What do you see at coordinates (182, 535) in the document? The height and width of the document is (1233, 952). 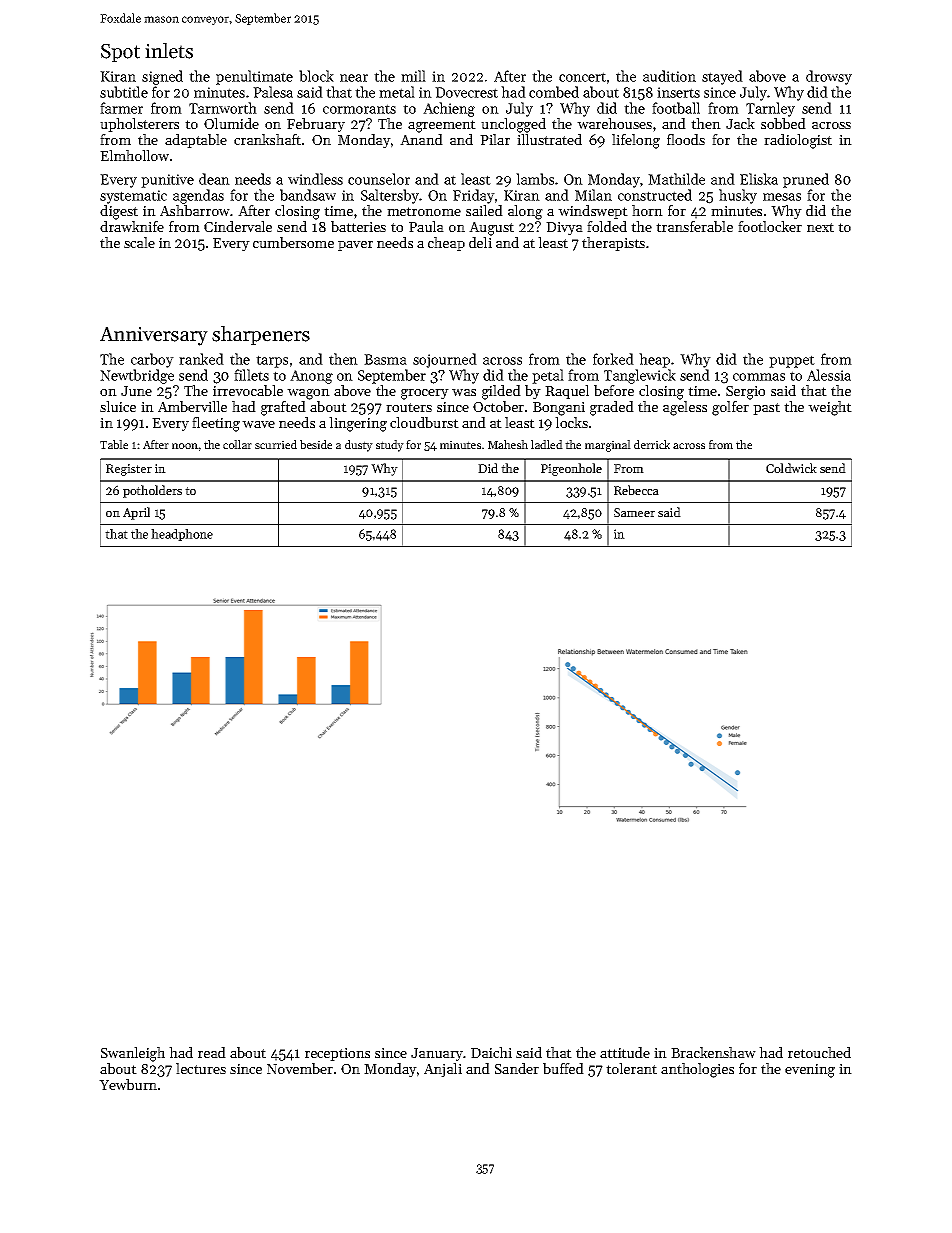 I see `headphone` at bounding box center [182, 535].
